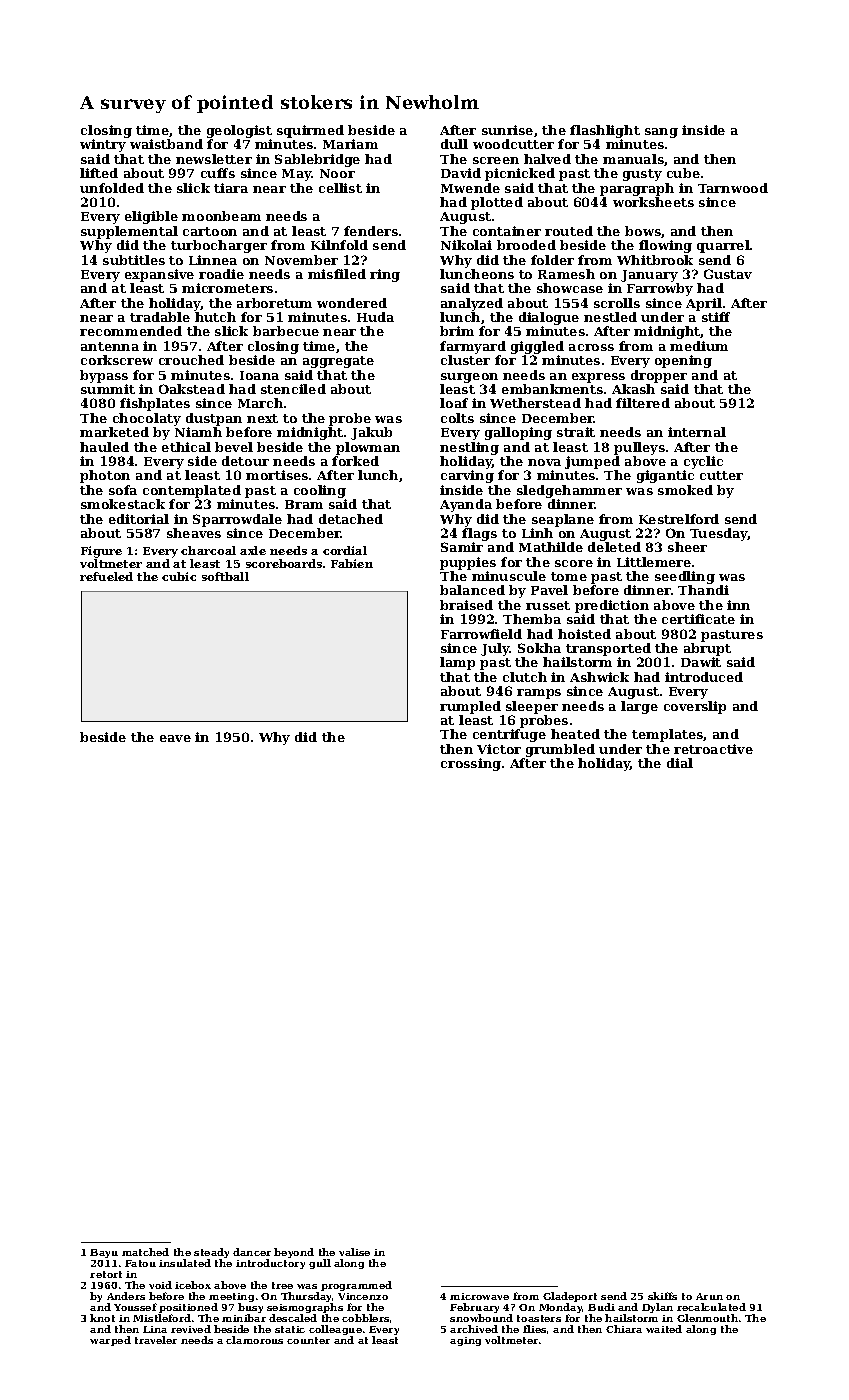 The height and width of the page is (1400, 849). Describe the element at coordinates (219, 246) in the page. I see `turbocharger` at that location.
